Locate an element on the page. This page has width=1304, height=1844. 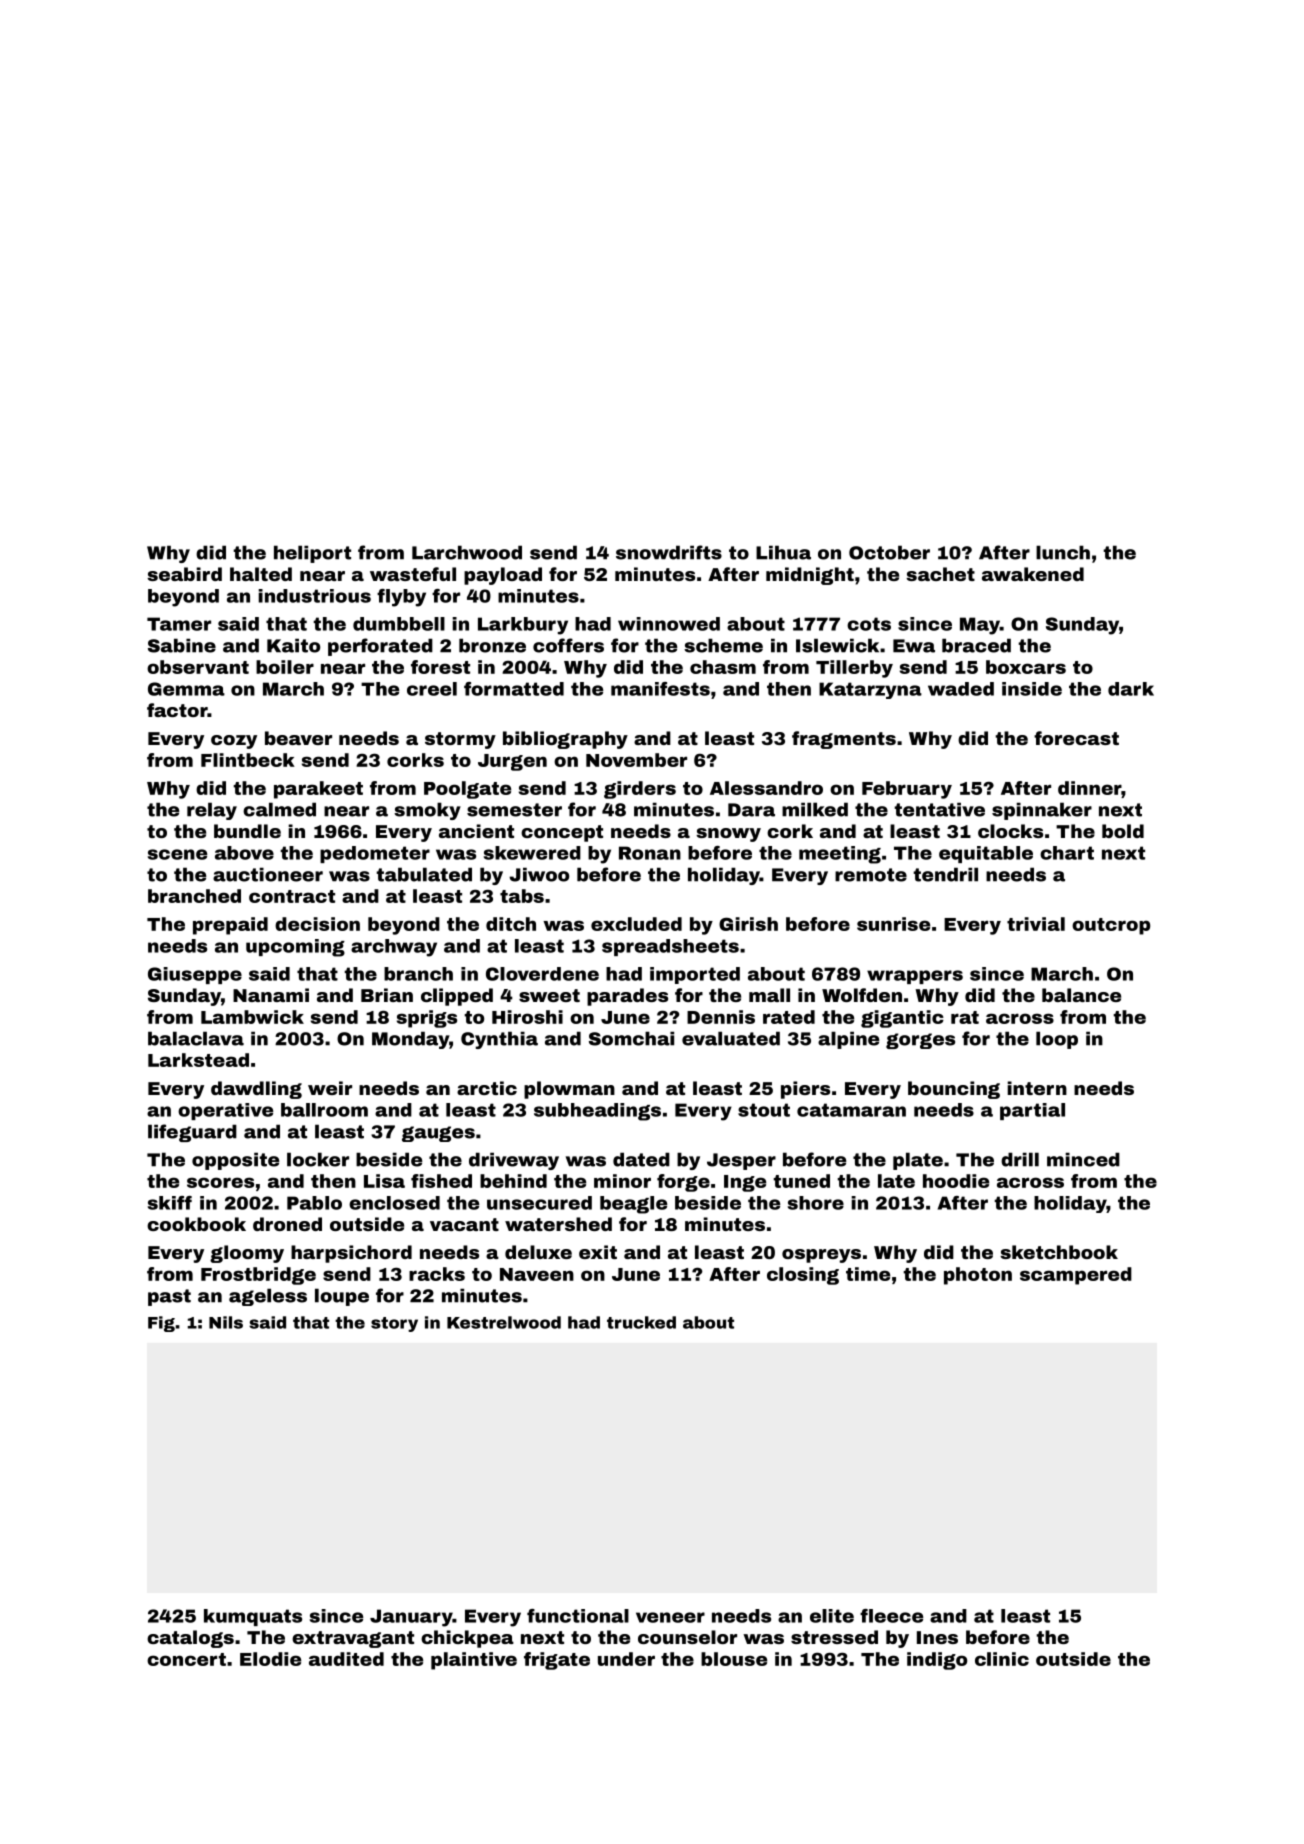
snowdrifts is located at coordinates (669, 552).
